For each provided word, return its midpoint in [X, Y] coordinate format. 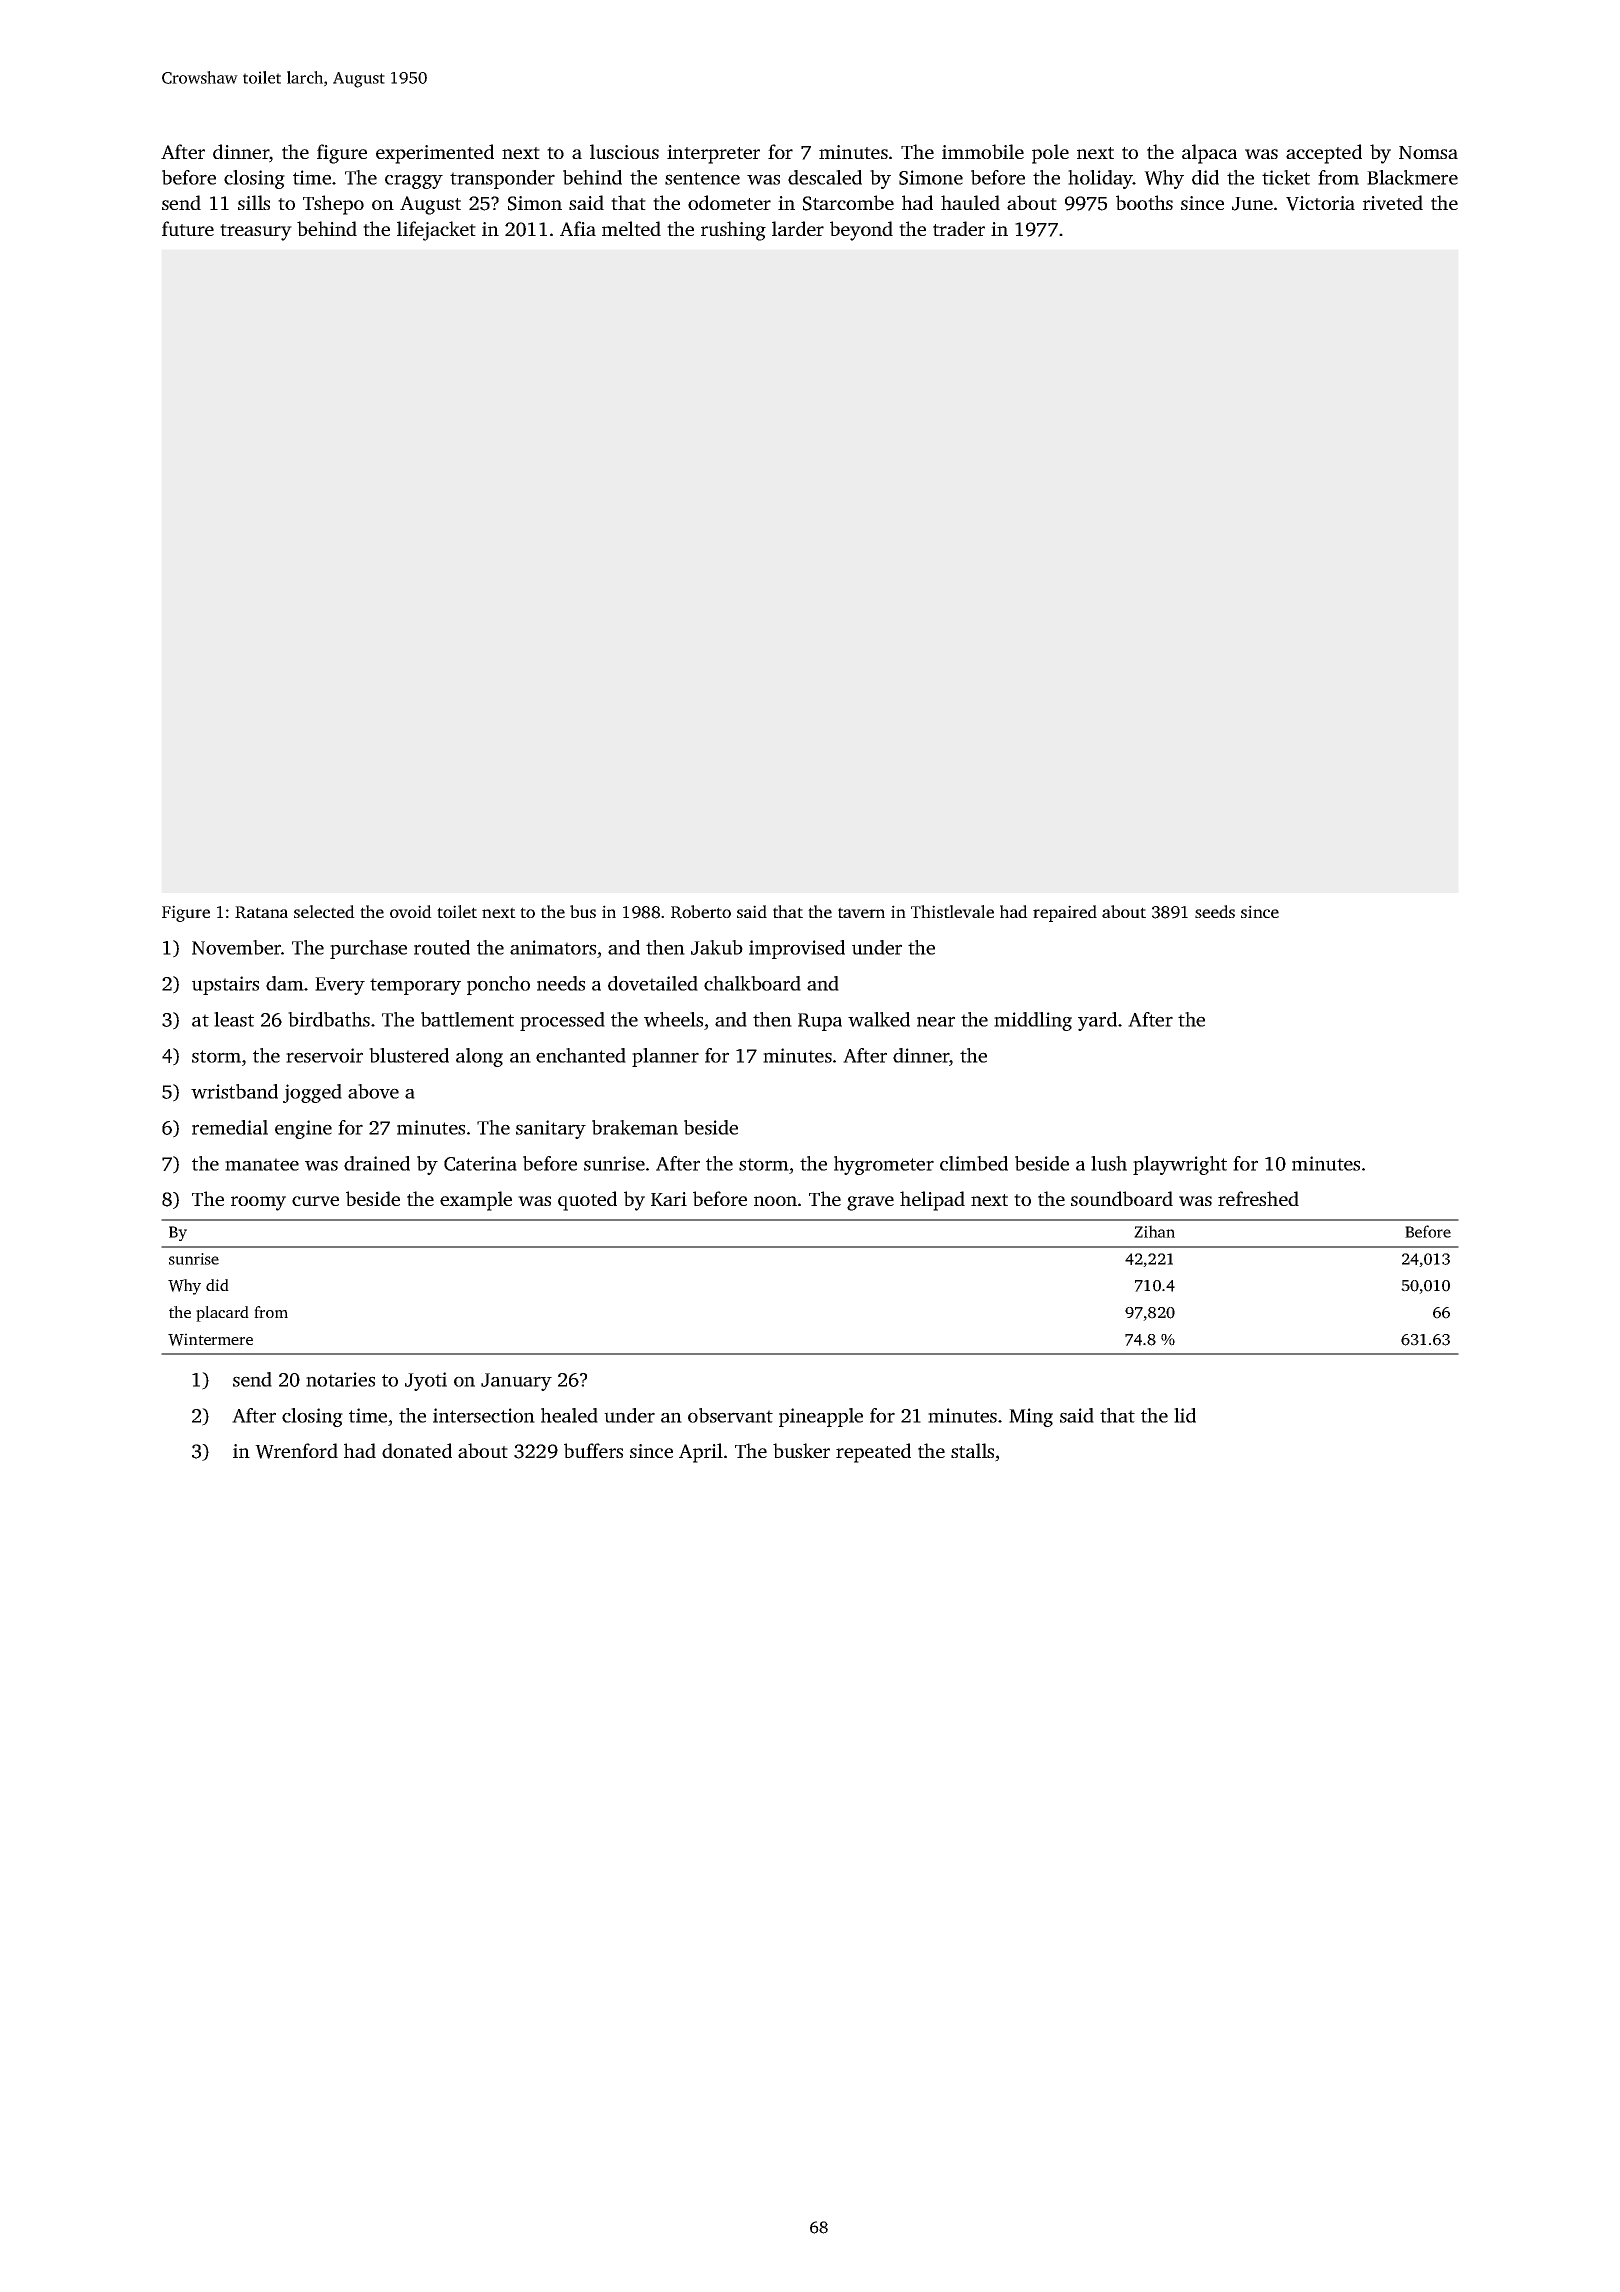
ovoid [411, 911]
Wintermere [210, 1339]
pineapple [821, 1417]
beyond [861, 231]
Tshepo [333, 205]
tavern [861, 912]
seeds [1215, 911]
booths [1144, 202]
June [1252, 204]
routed [442, 947]
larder [798, 228]
